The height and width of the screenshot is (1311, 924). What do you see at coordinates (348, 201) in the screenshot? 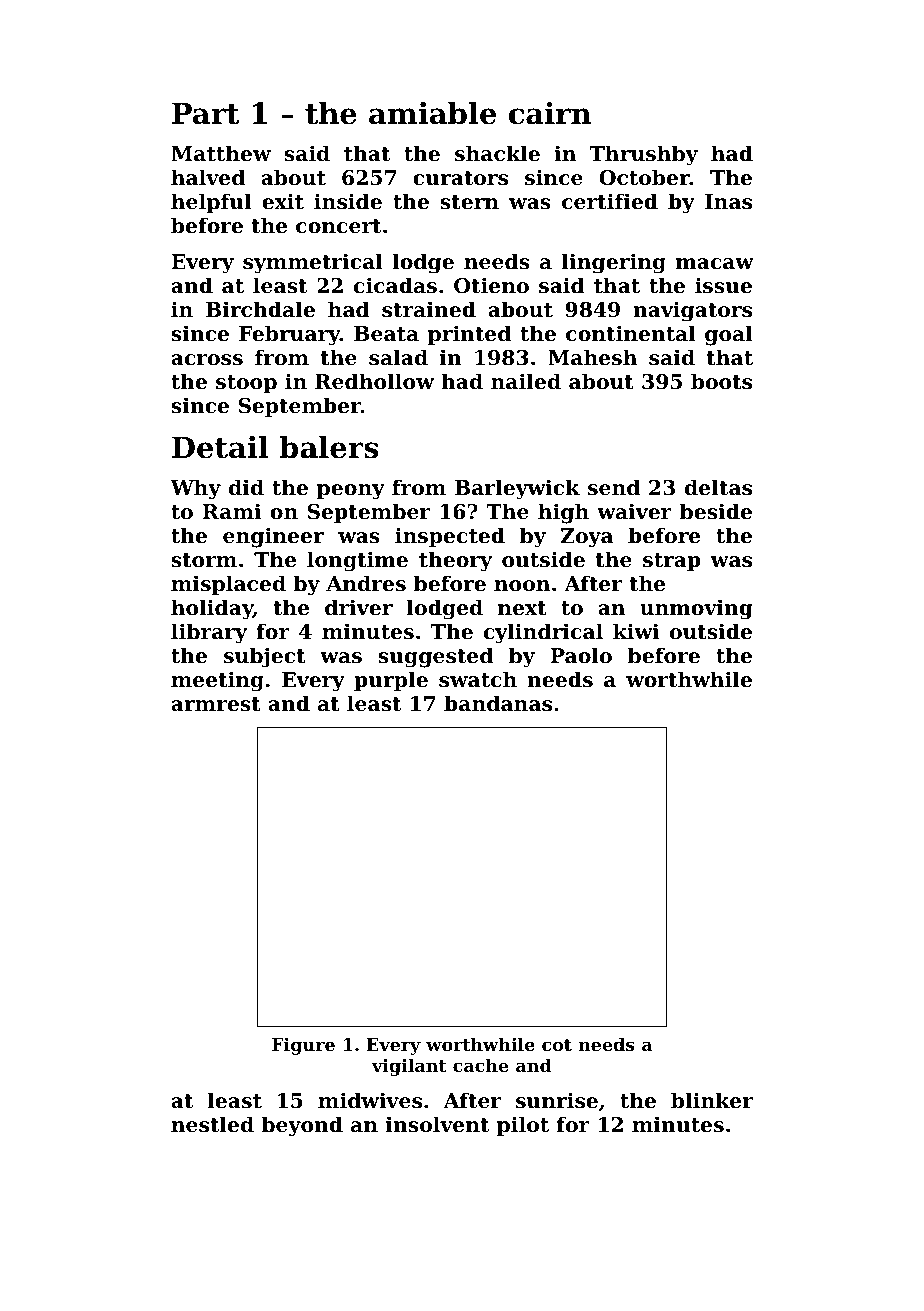
I see `inside` at bounding box center [348, 201].
